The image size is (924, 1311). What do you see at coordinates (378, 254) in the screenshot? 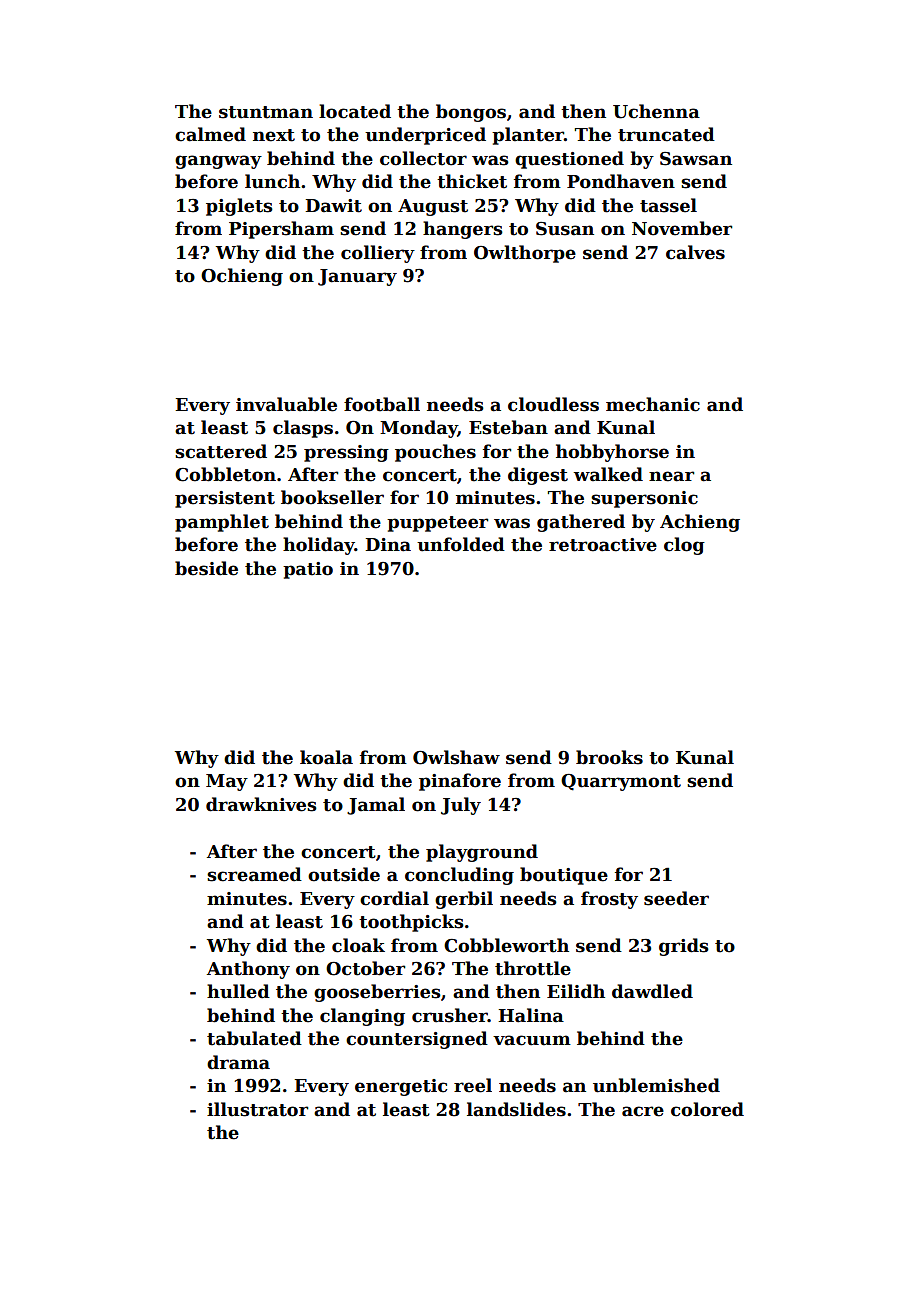
I see `colliery` at bounding box center [378, 254].
